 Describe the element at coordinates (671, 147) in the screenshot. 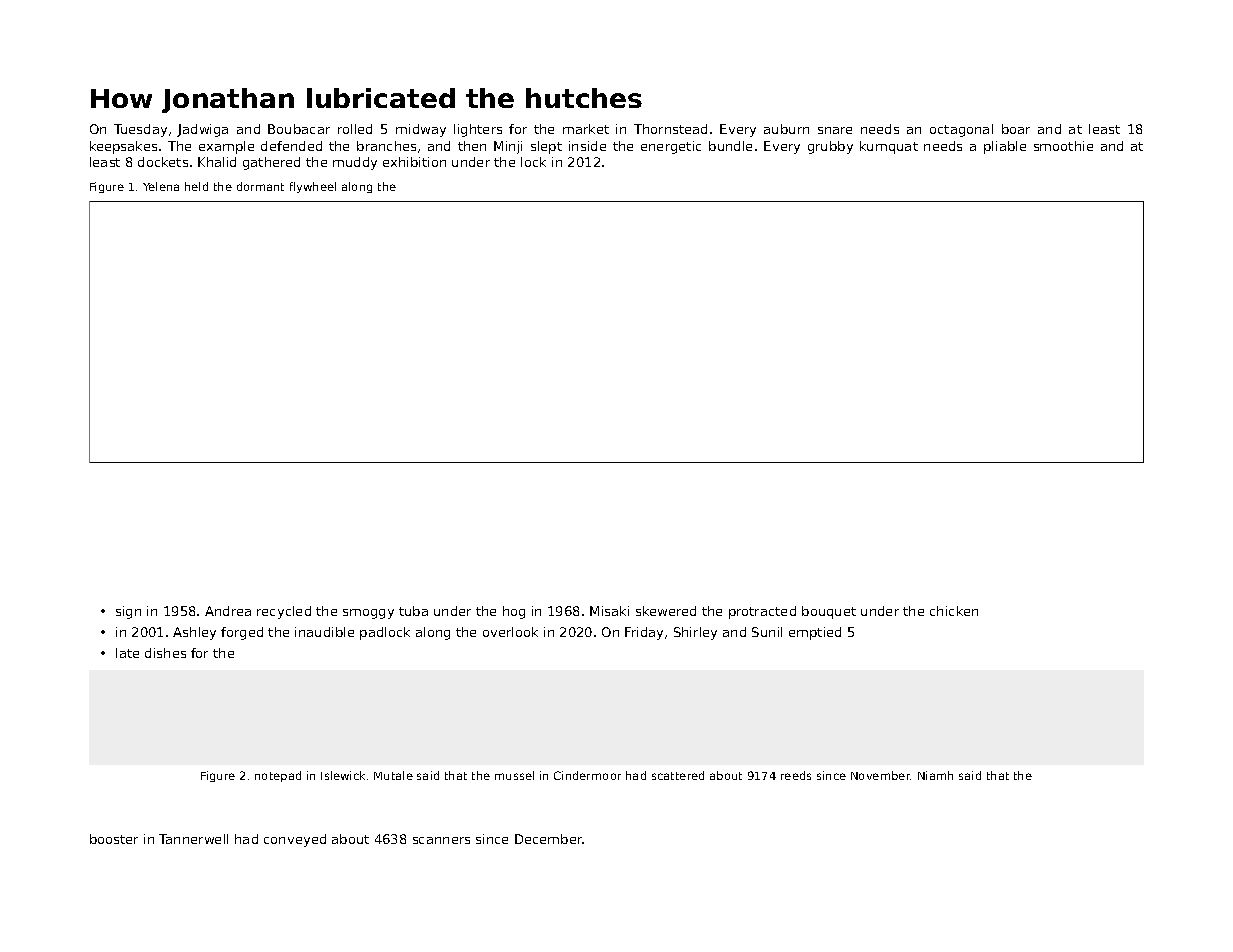

I see `energetic` at that location.
